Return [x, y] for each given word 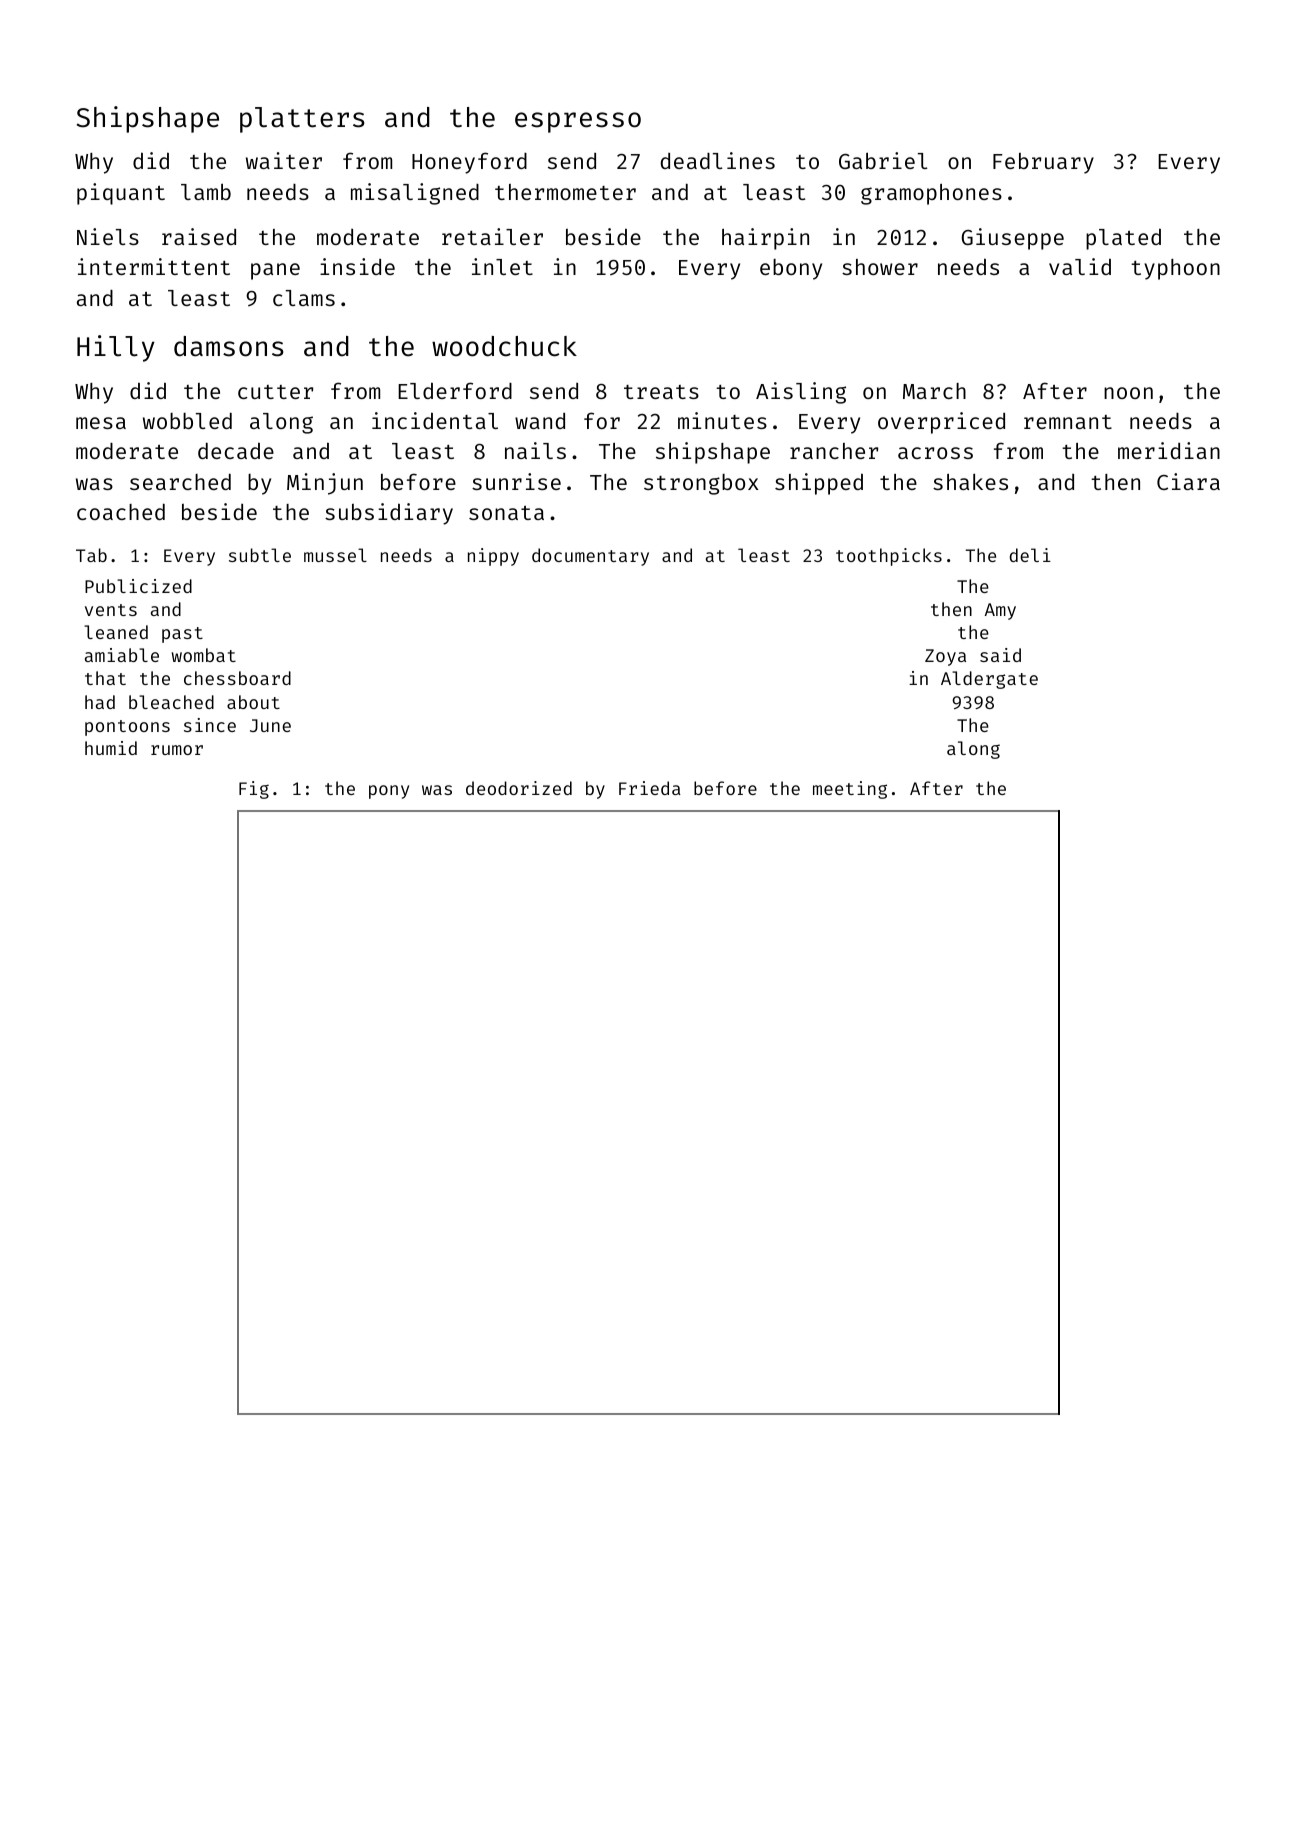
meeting [850, 790]
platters [302, 120]
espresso [578, 122]
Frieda [650, 788]
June [270, 725]
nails [535, 450]
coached [121, 512]
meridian [1169, 450]
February [1043, 163]
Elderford [455, 390]
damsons [228, 346]
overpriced [941, 423]
